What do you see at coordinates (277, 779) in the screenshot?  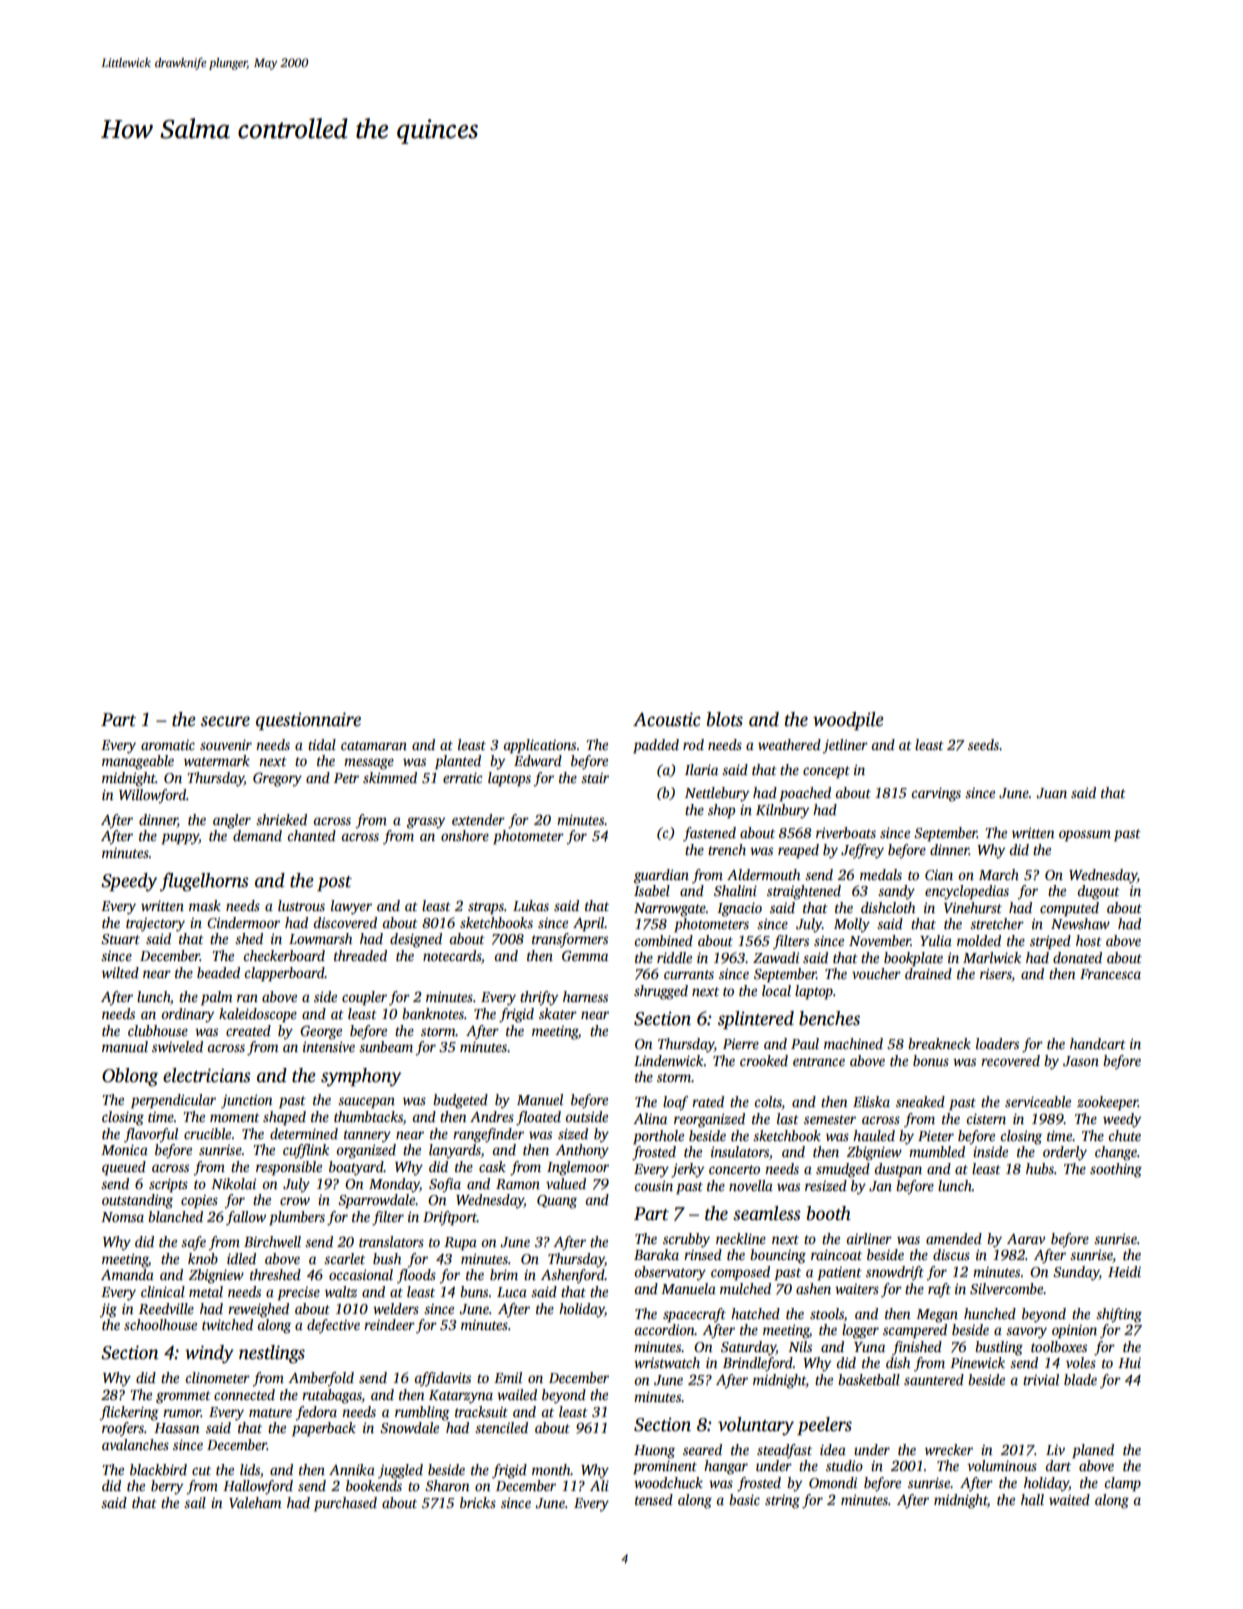 I see `Gregory` at bounding box center [277, 779].
